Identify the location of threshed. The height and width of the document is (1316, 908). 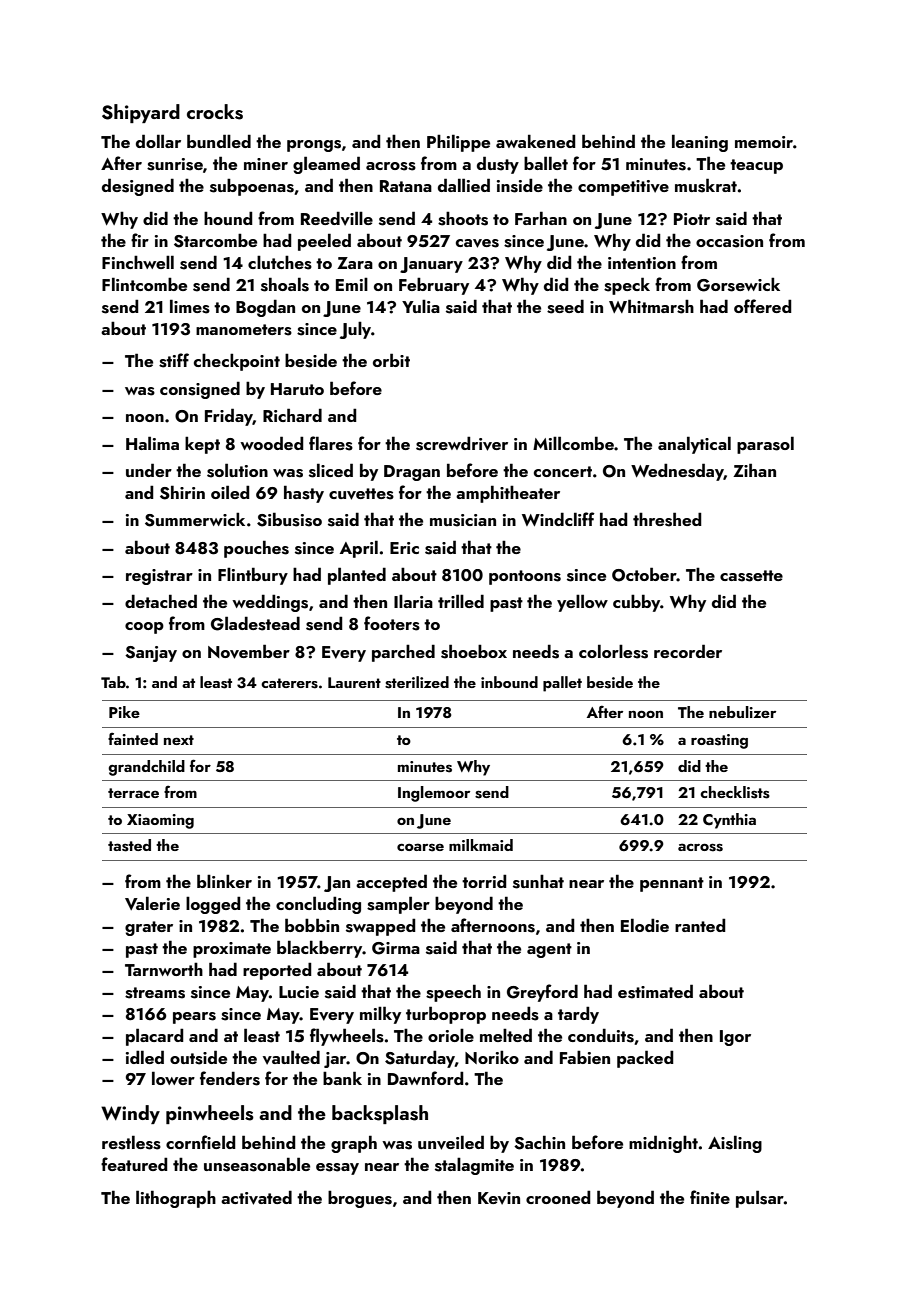
(667, 519).
